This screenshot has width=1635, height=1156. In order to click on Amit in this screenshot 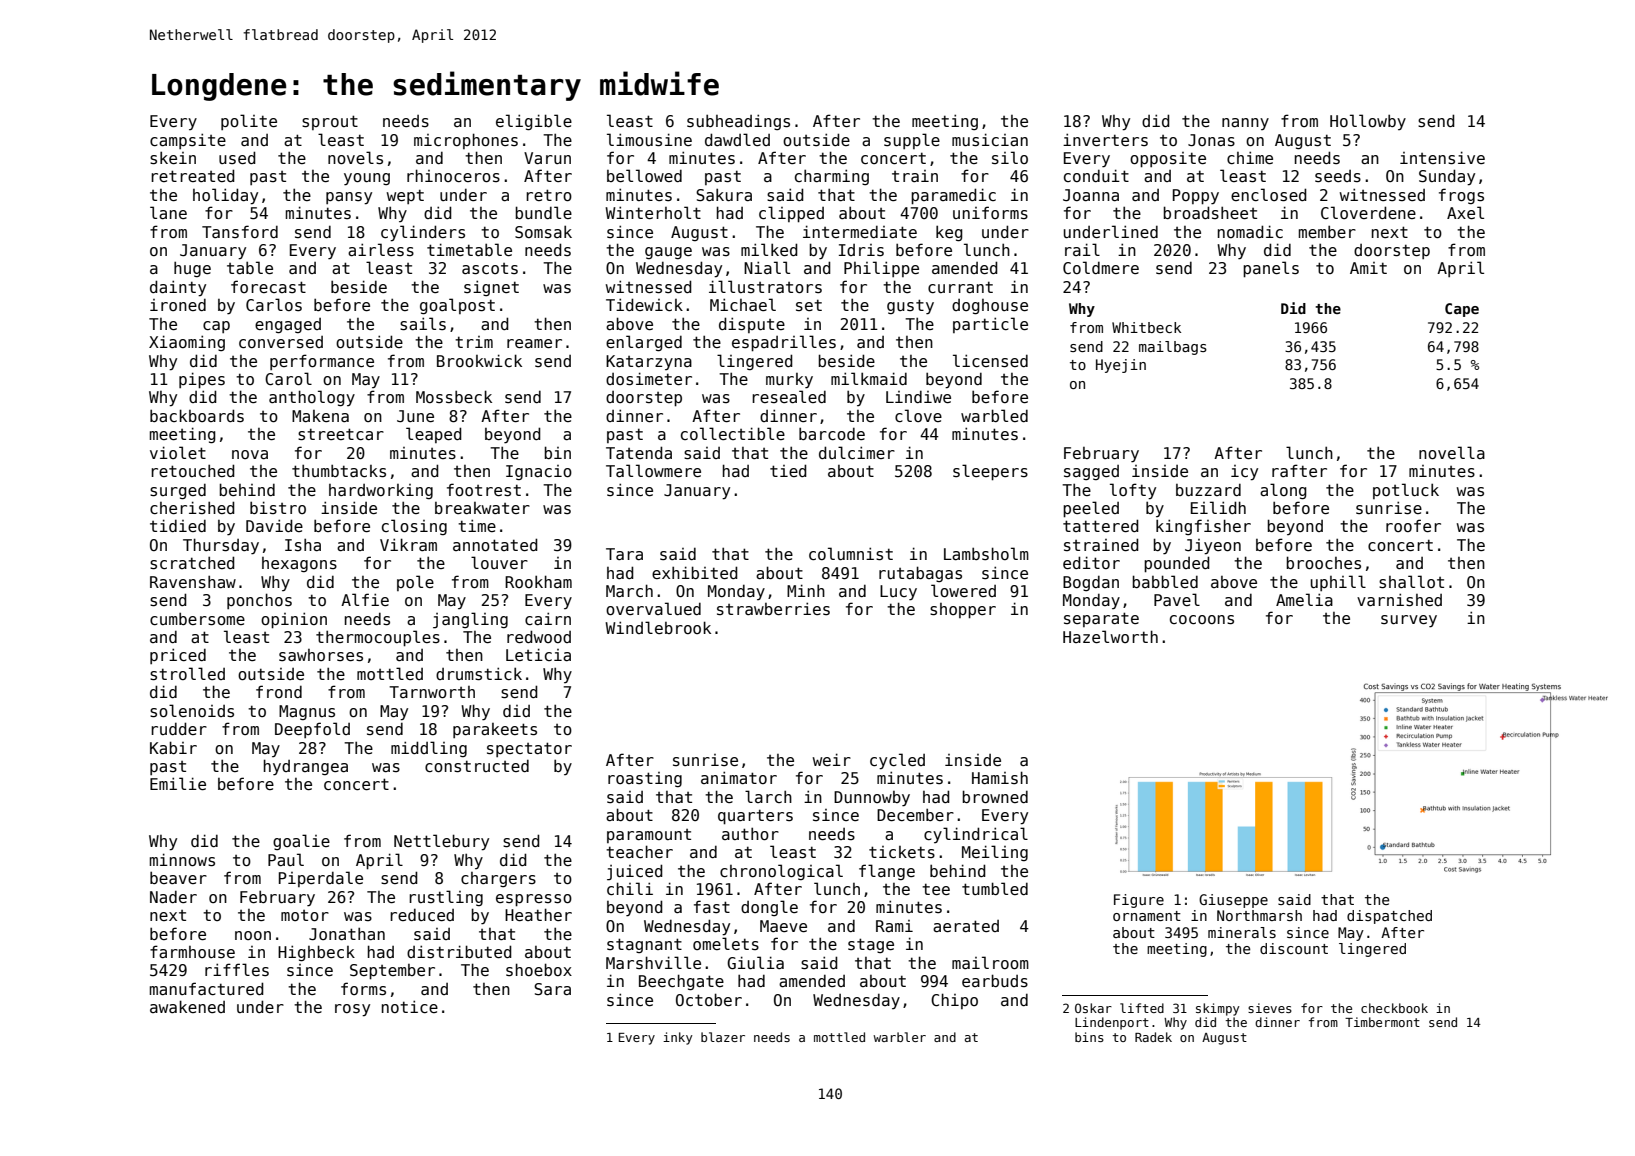, I will do `click(1368, 268)`.
